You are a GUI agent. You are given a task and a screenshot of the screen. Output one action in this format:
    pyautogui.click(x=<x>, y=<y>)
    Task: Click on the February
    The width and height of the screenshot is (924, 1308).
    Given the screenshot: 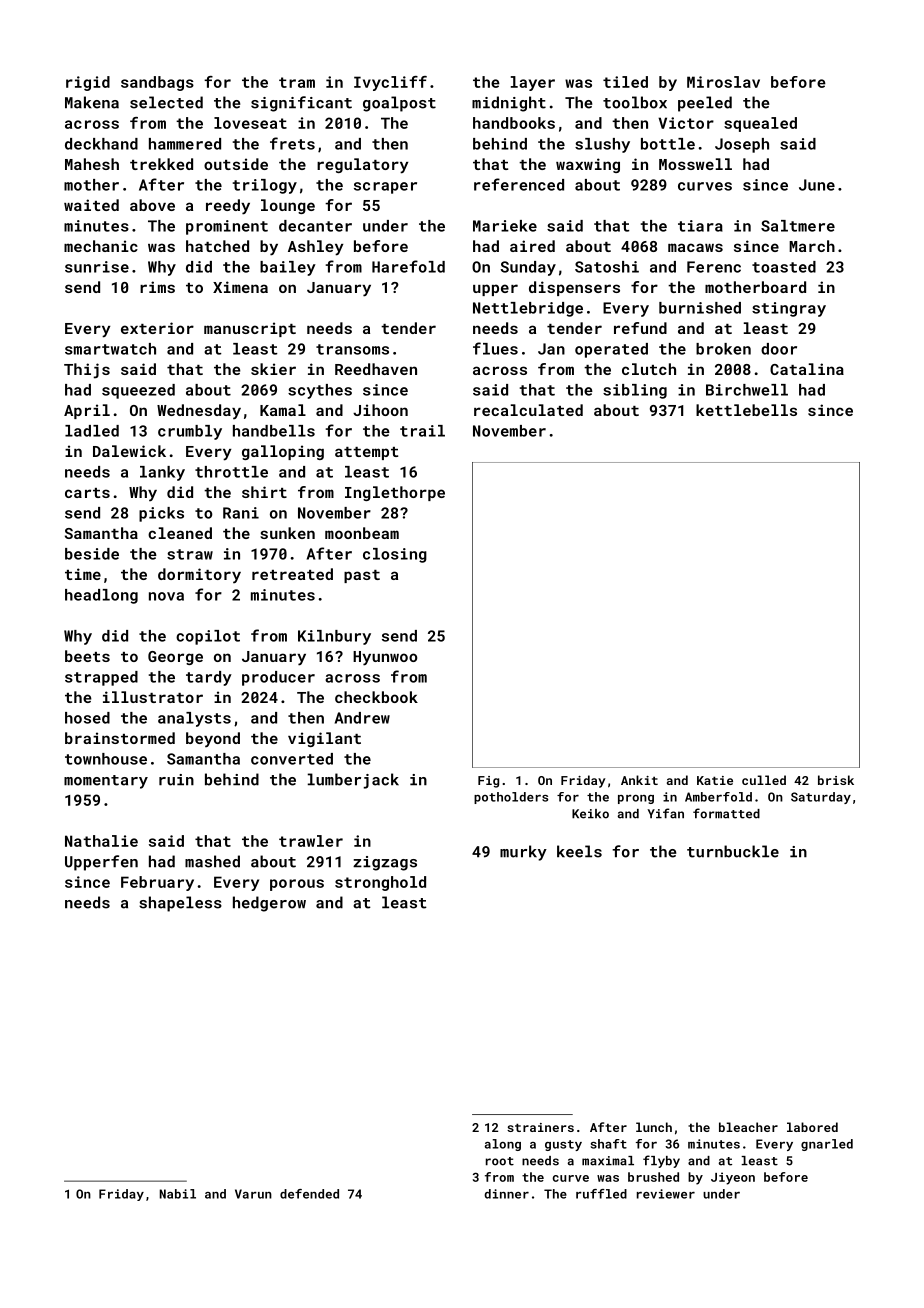 What is the action you would take?
    pyautogui.click(x=157, y=883)
